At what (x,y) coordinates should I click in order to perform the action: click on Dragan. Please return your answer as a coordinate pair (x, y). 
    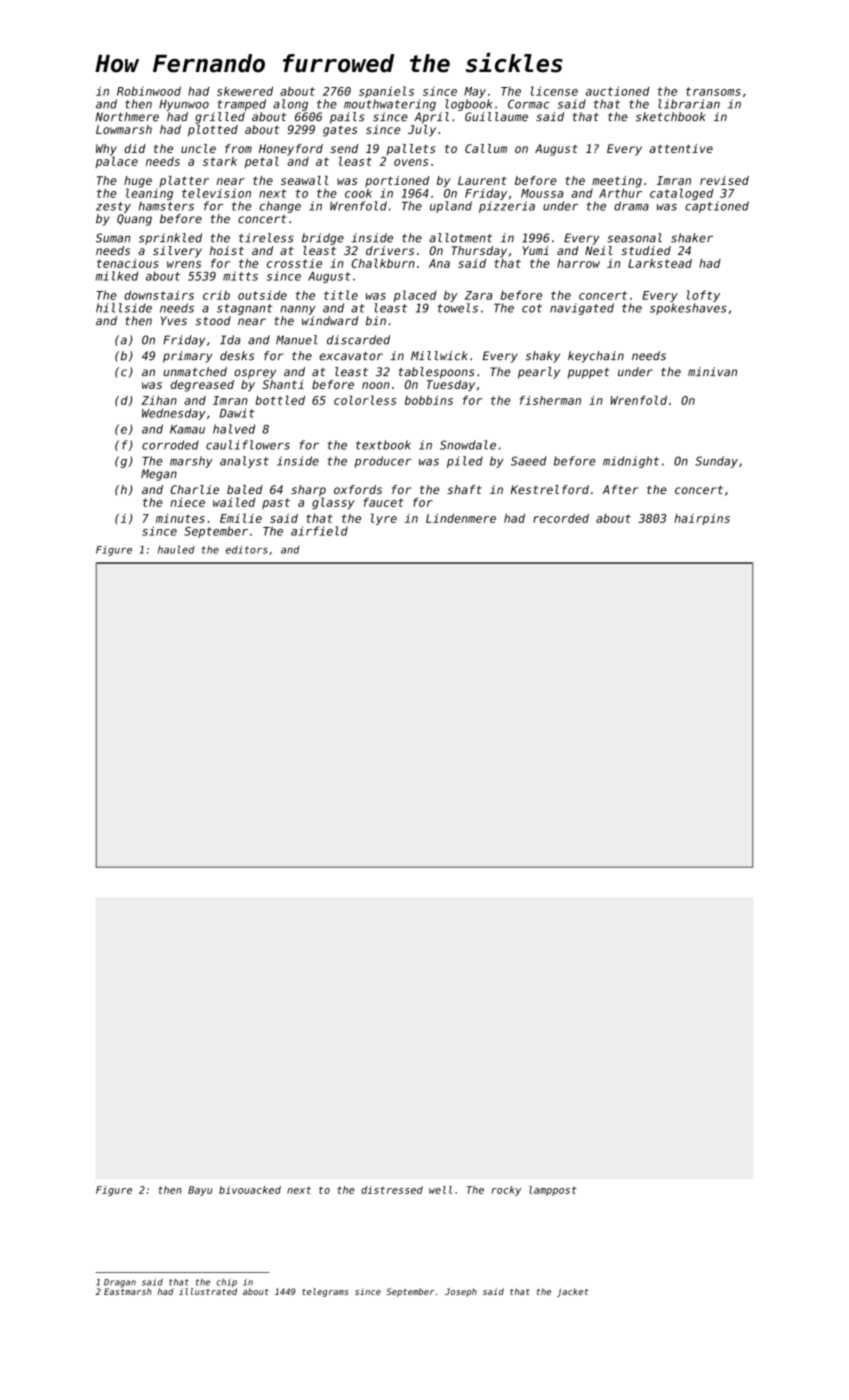
    Looking at the image, I should click on (120, 1283).
